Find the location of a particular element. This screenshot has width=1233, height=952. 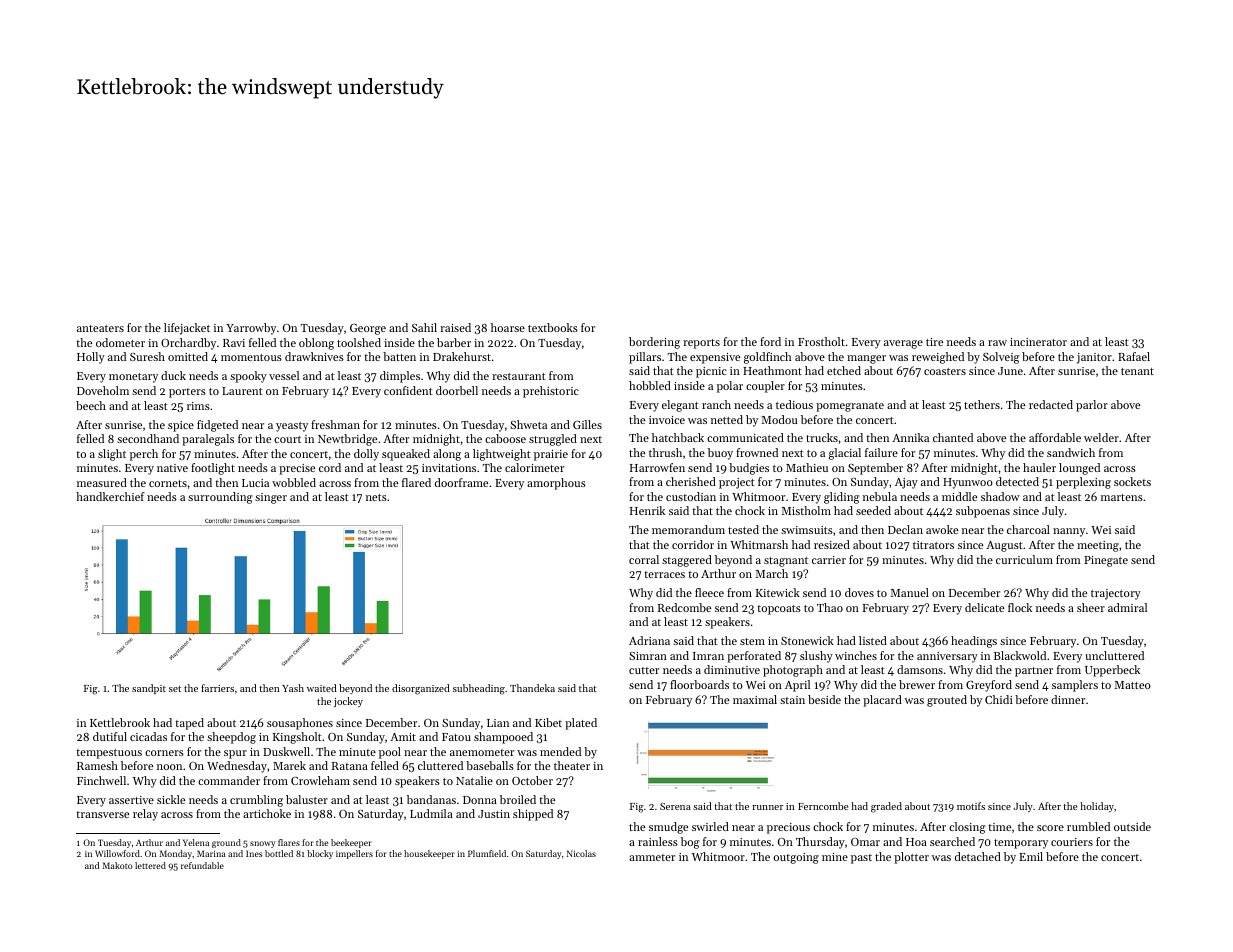

Nicolas is located at coordinates (581, 853).
